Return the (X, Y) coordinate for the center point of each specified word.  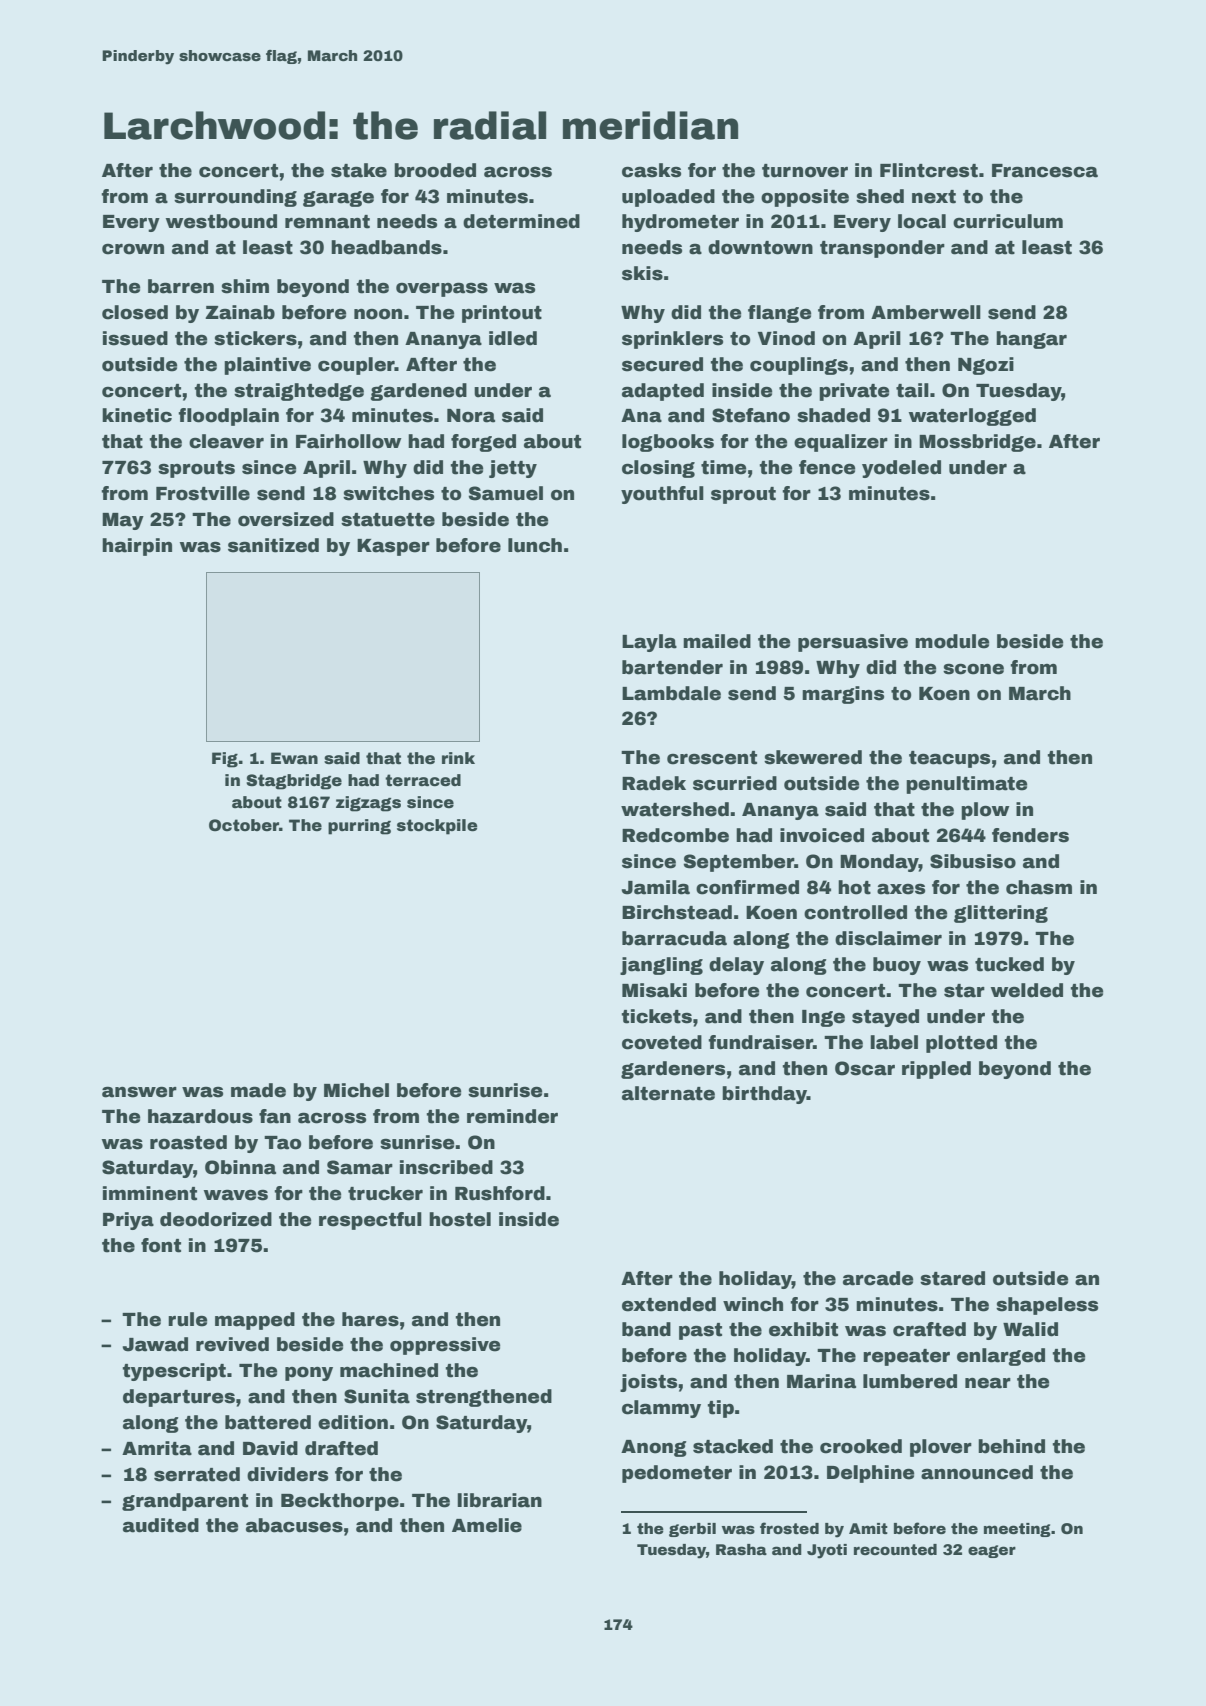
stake (359, 170)
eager (992, 1551)
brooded (435, 170)
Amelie (487, 1525)
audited (161, 1525)
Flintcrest (929, 170)
